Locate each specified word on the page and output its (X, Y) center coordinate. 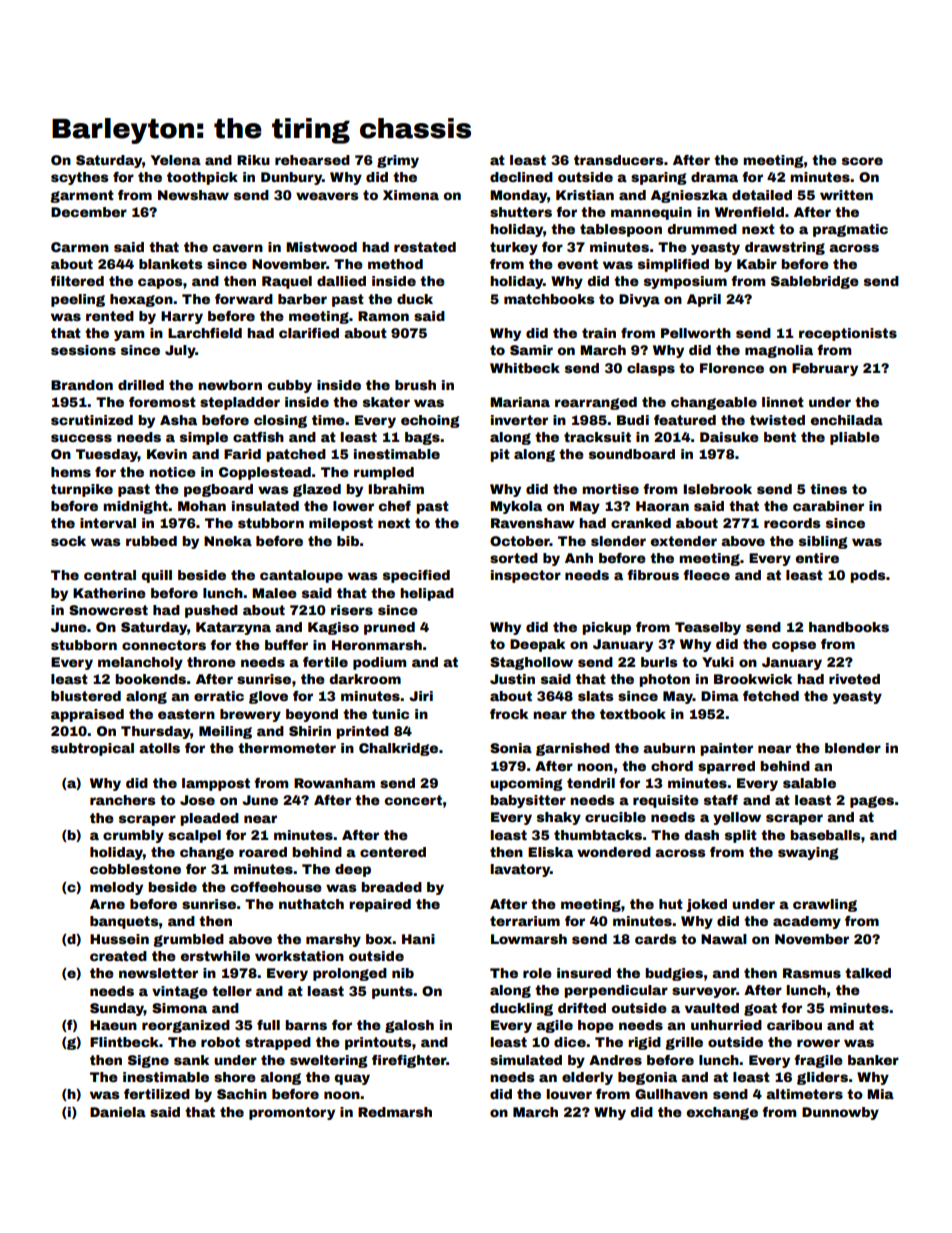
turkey (514, 248)
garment (82, 196)
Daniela (118, 1112)
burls (659, 662)
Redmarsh (395, 1112)
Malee (274, 593)
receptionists (848, 334)
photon (664, 680)
